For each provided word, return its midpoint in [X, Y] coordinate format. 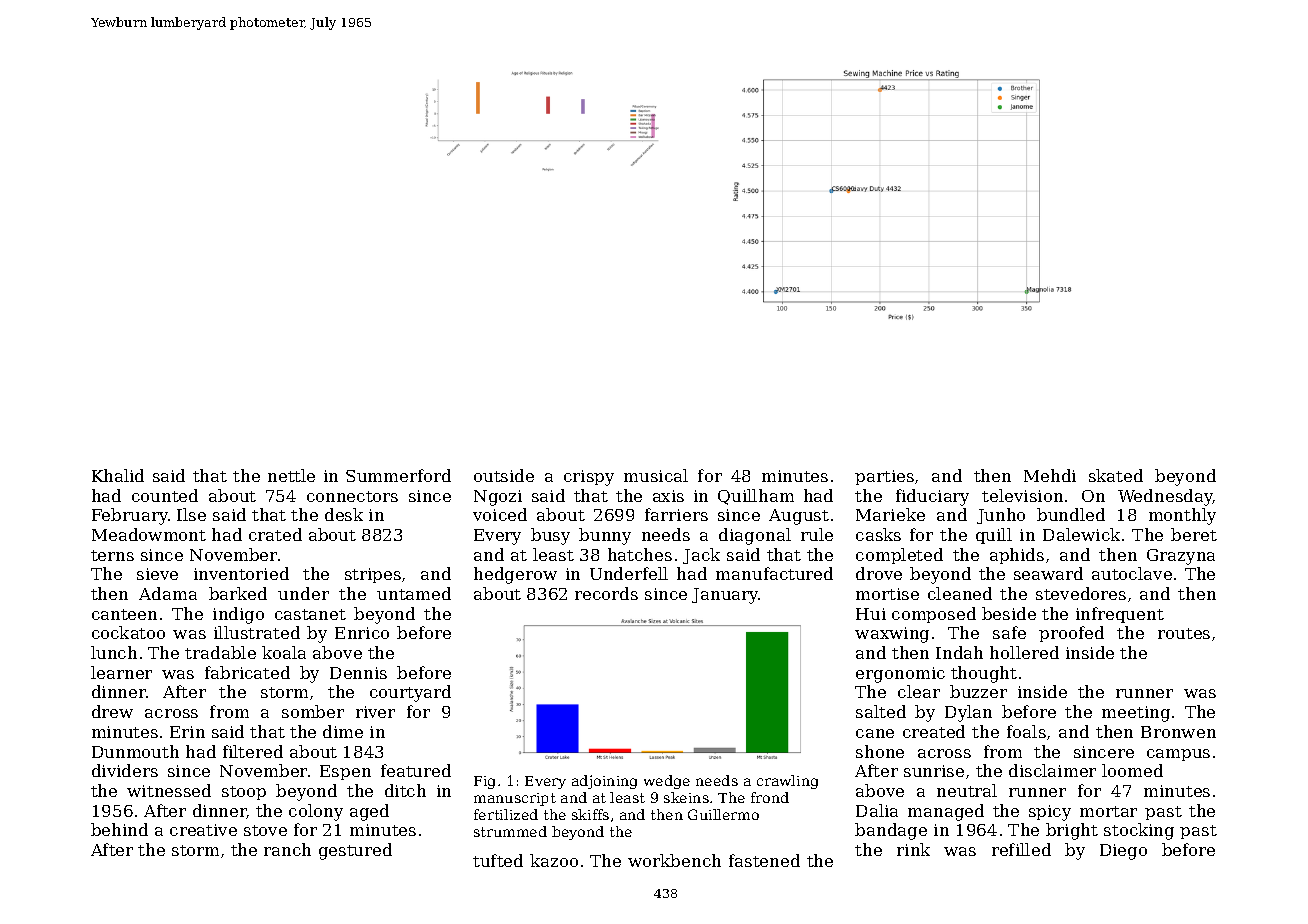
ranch [287, 849]
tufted [498, 860]
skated [1116, 475]
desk [344, 514]
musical [656, 475]
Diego [1123, 852]
